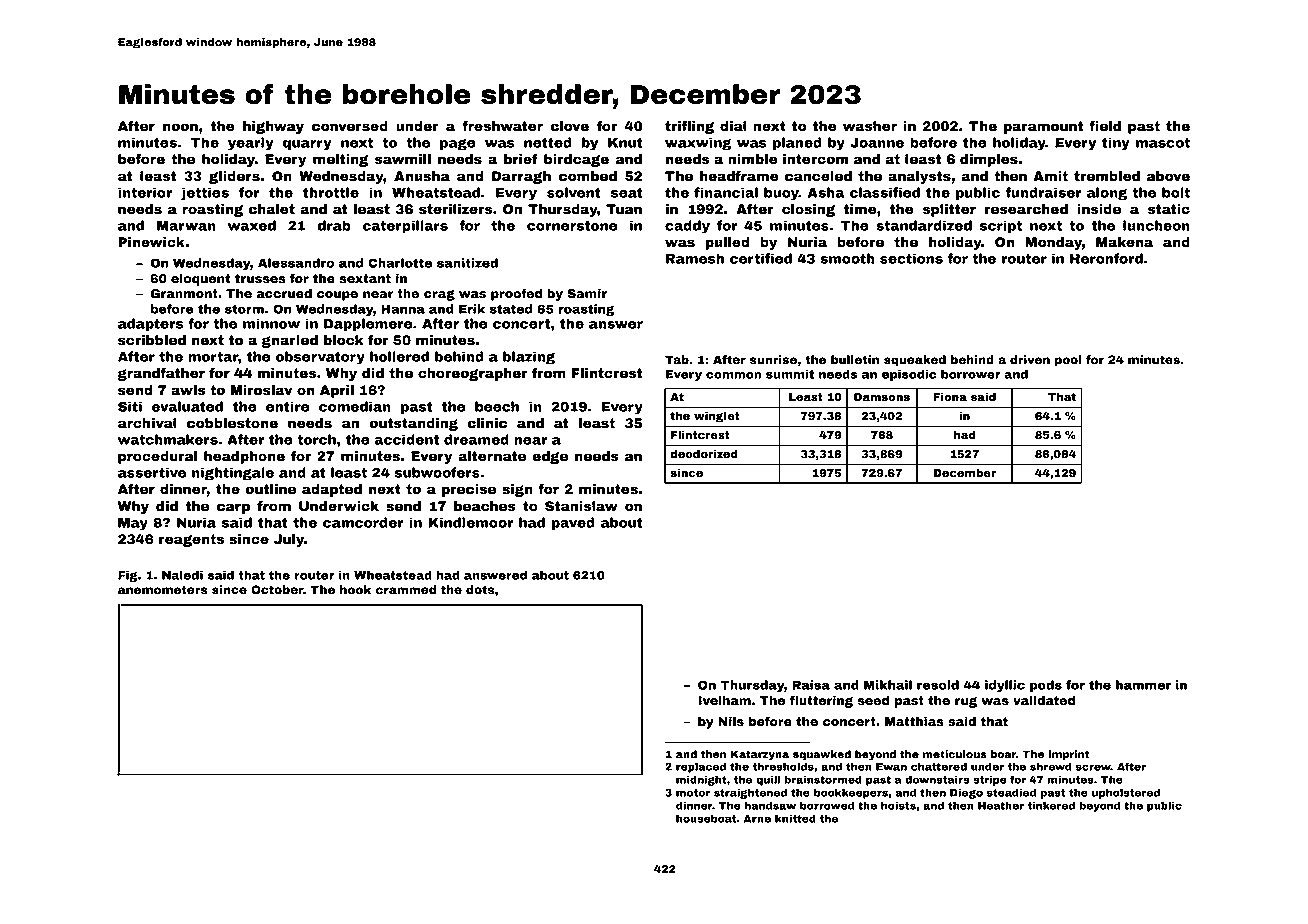  I want to click on Fiona, so click(950, 396).
